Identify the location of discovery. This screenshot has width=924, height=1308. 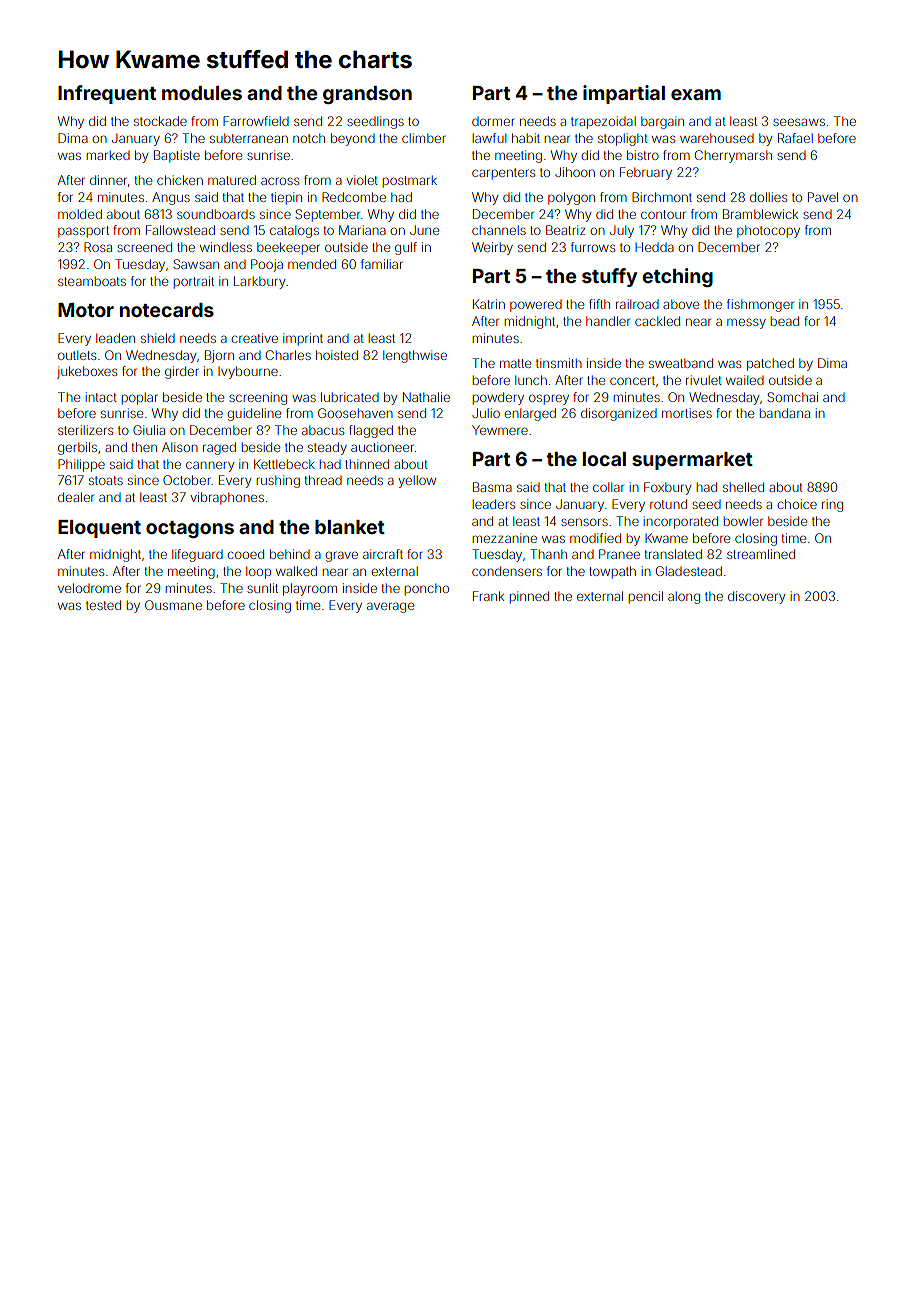
(756, 597).
